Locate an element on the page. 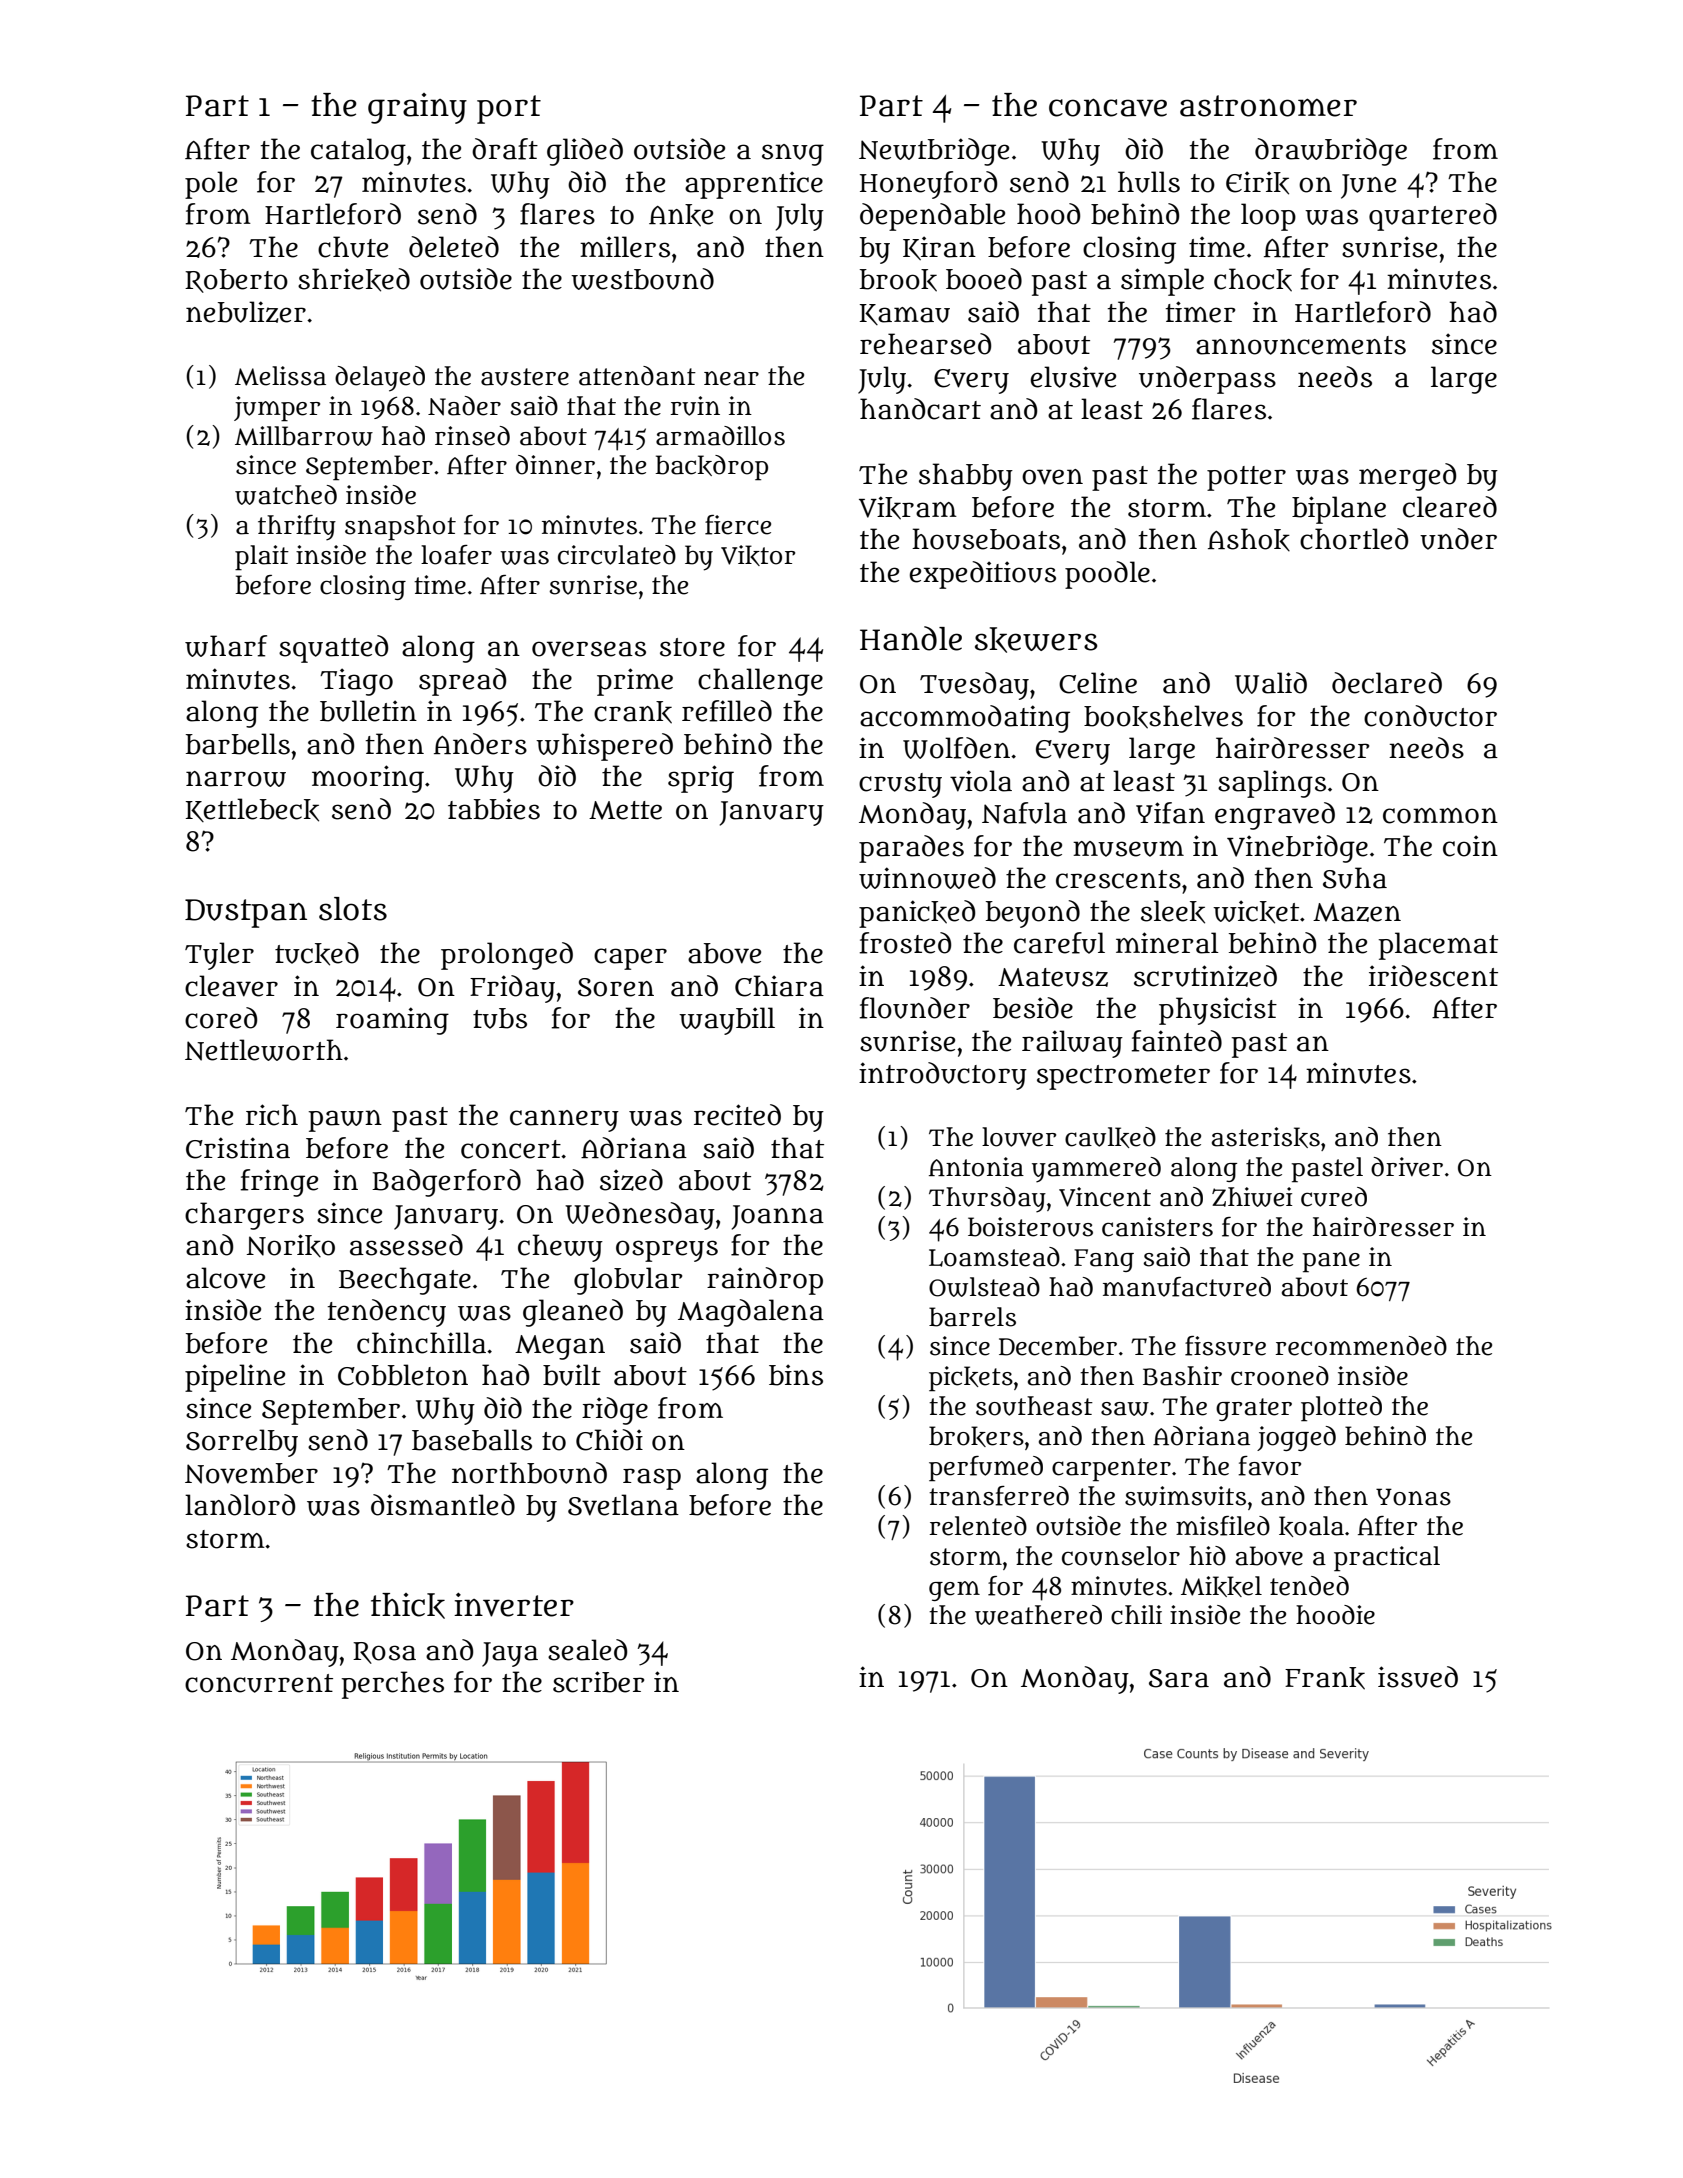  conductor is located at coordinates (1430, 716).
